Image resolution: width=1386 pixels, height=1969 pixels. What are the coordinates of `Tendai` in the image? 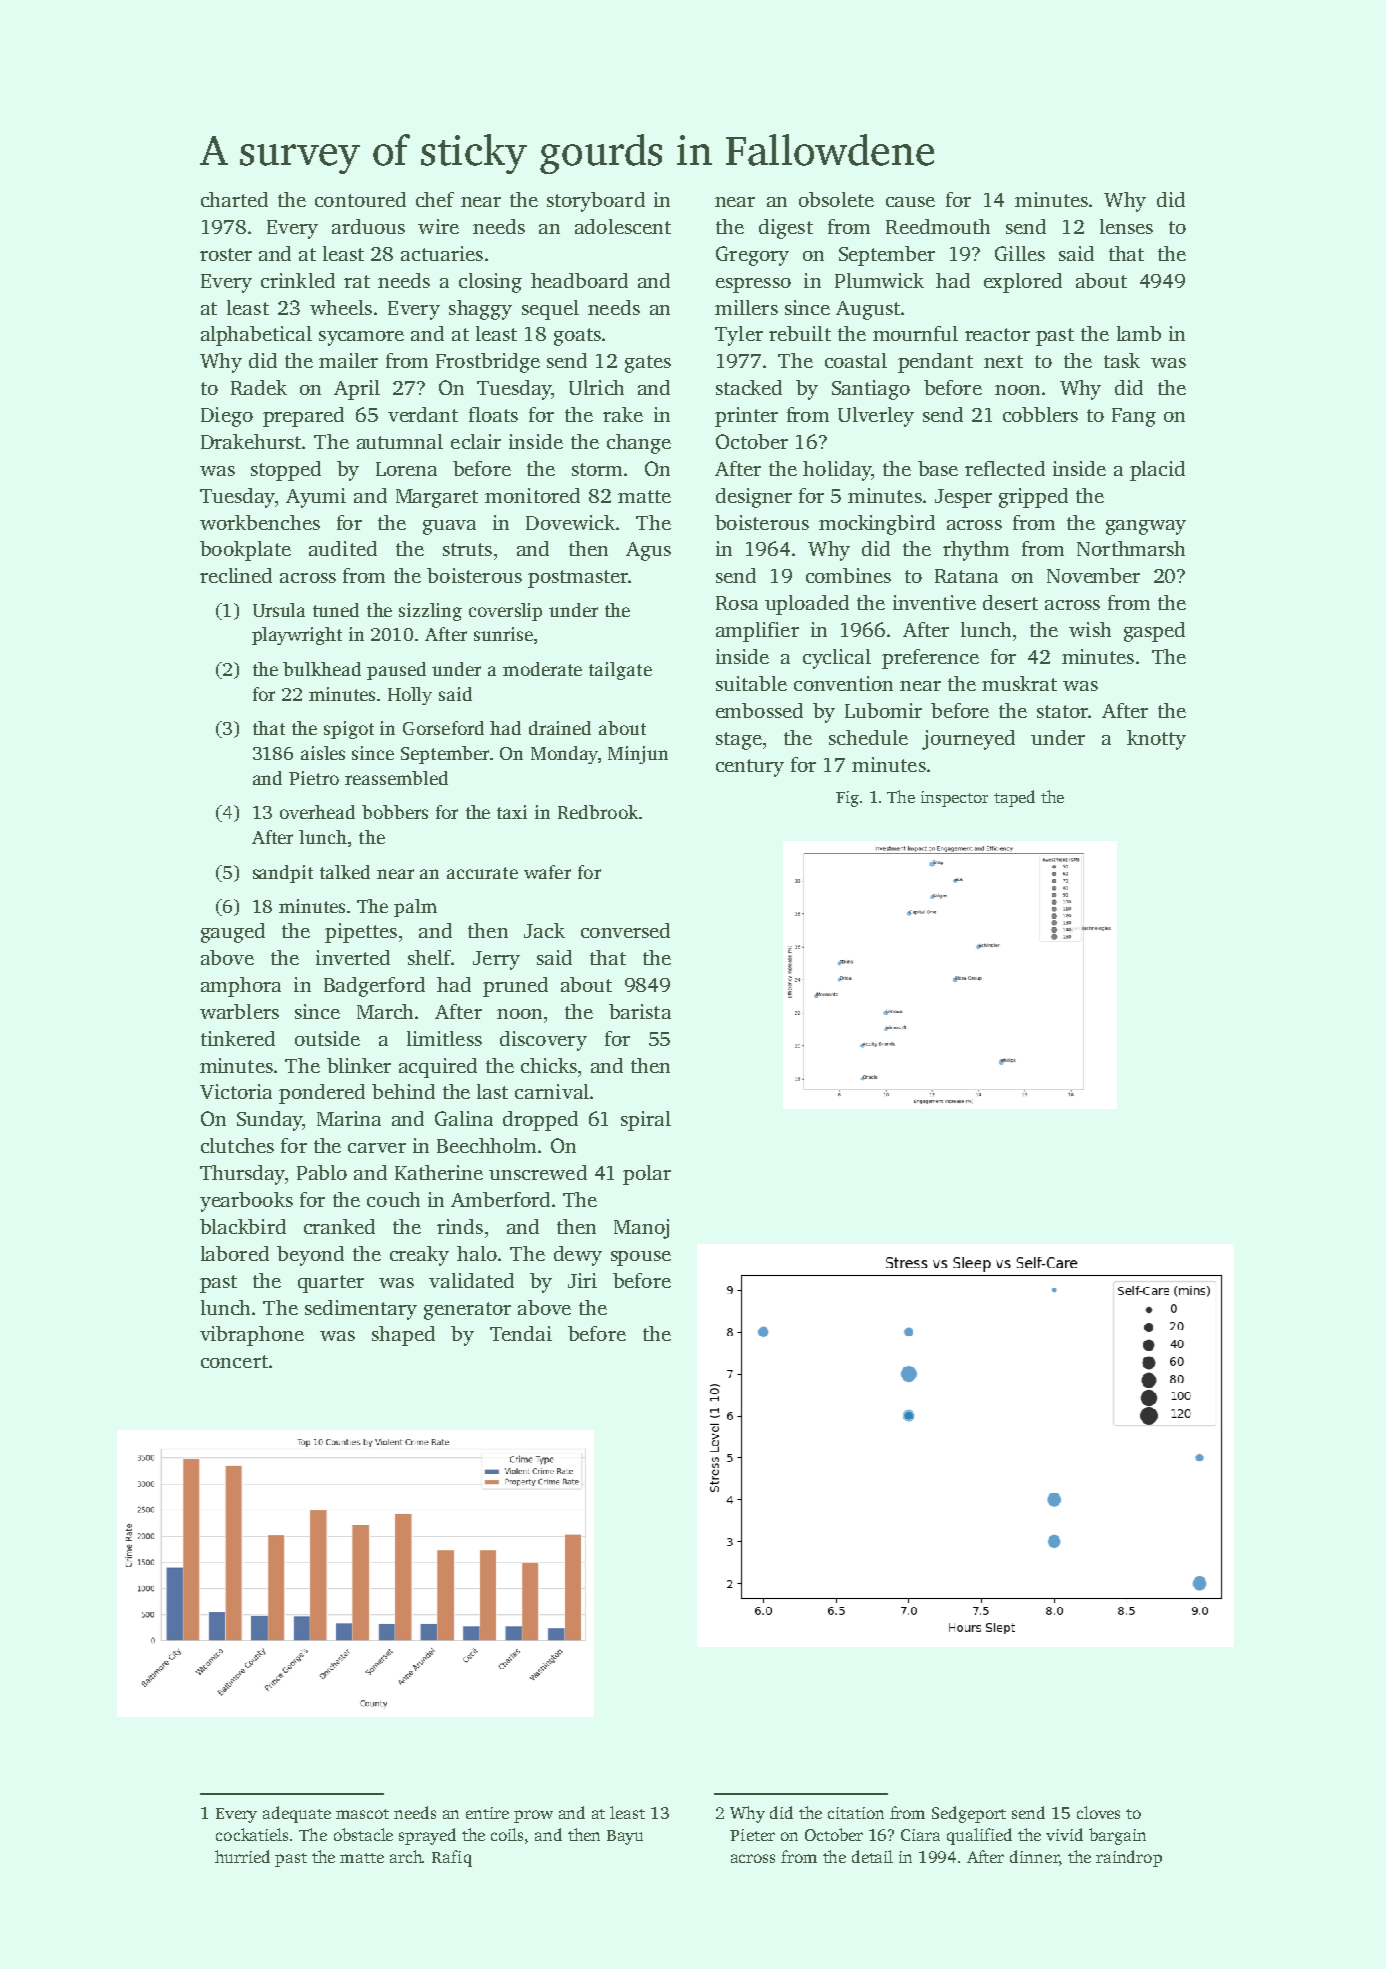 It's located at (521, 1333).
